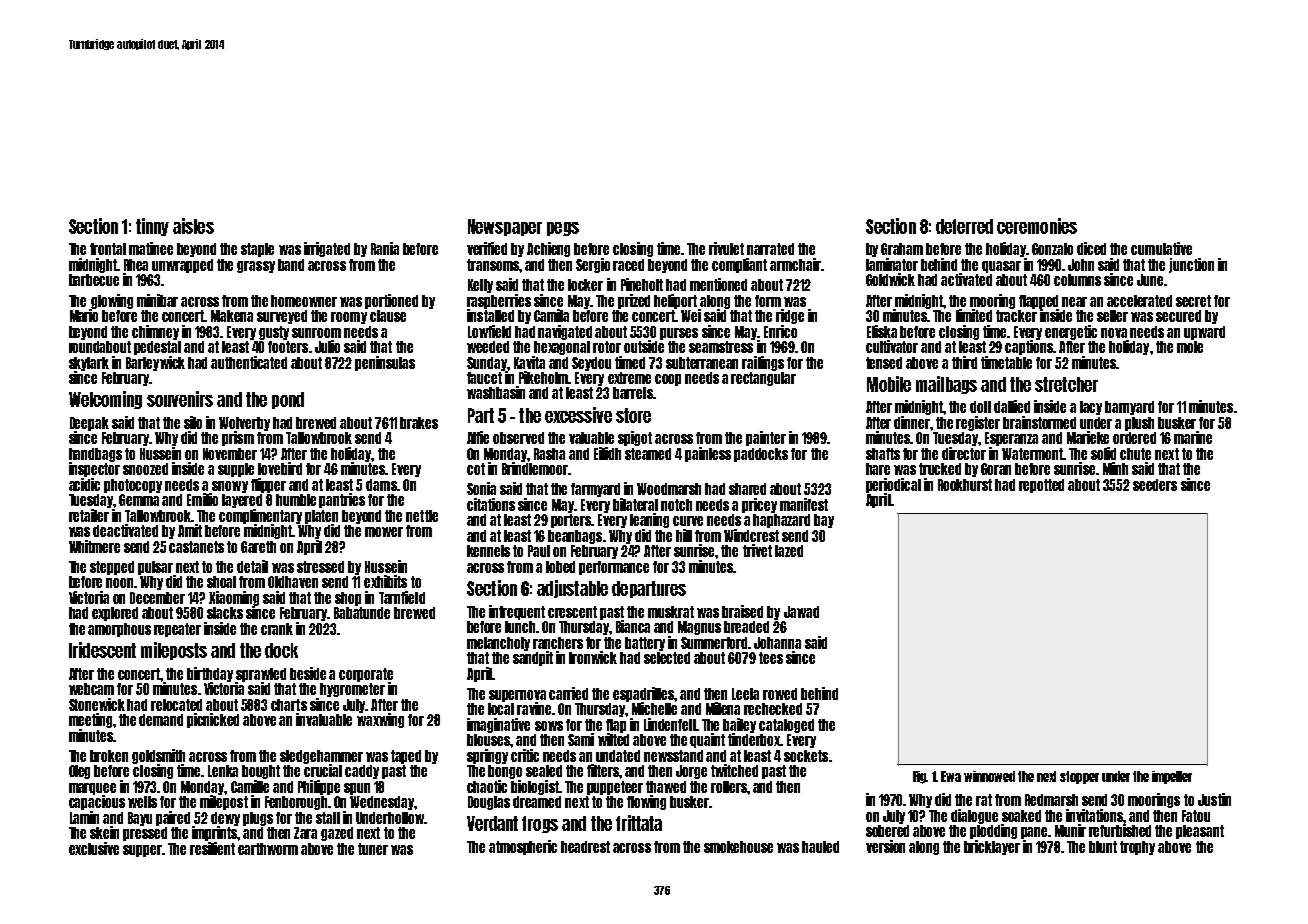 This image has width=1308, height=924. I want to click on lazed, so click(789, 551).
